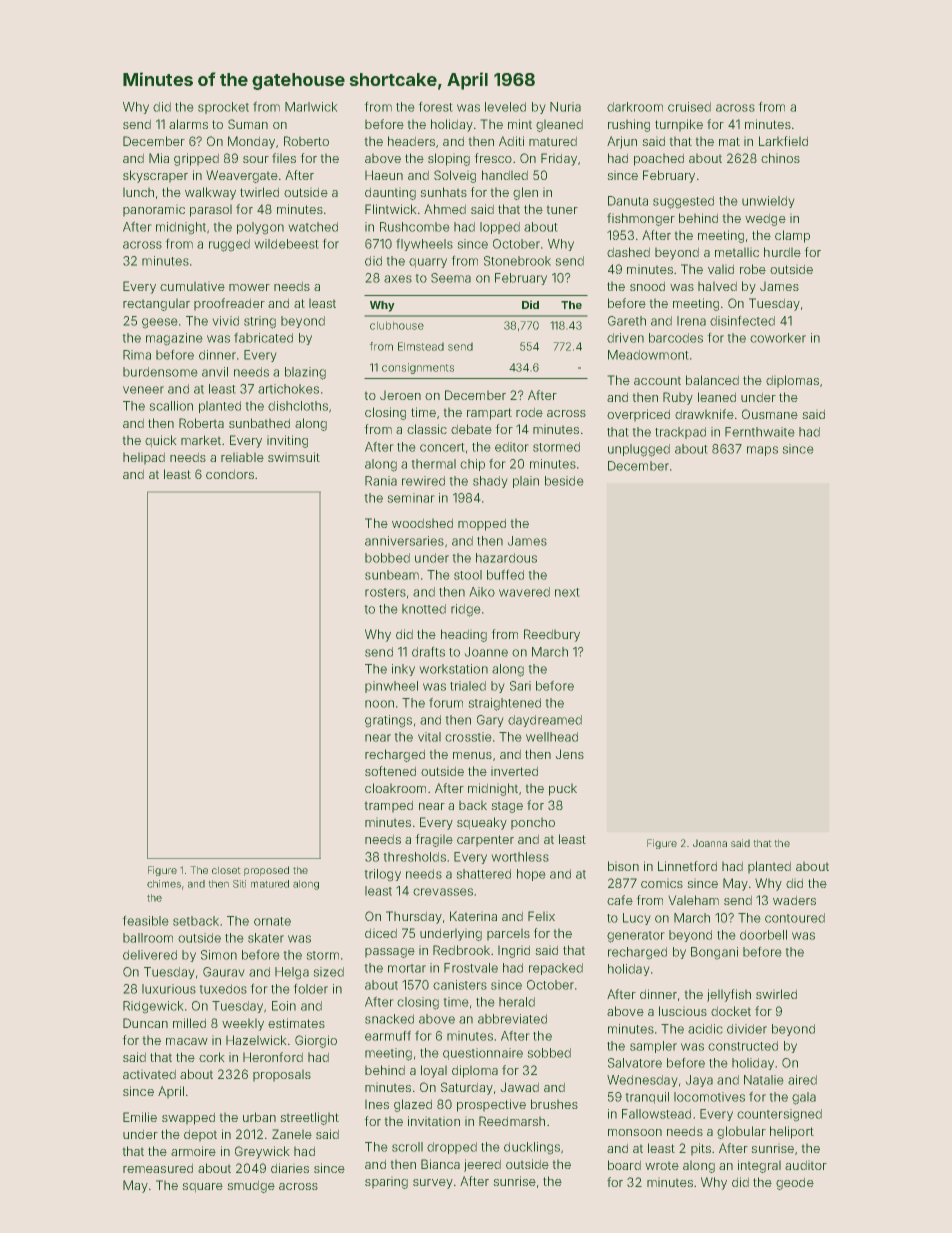 The height and width of the screenshot is (1233, 952). What do you see at coordinates (159, 158) in the screenshot?
I see `Mia` at bounding box center [159, 158].
